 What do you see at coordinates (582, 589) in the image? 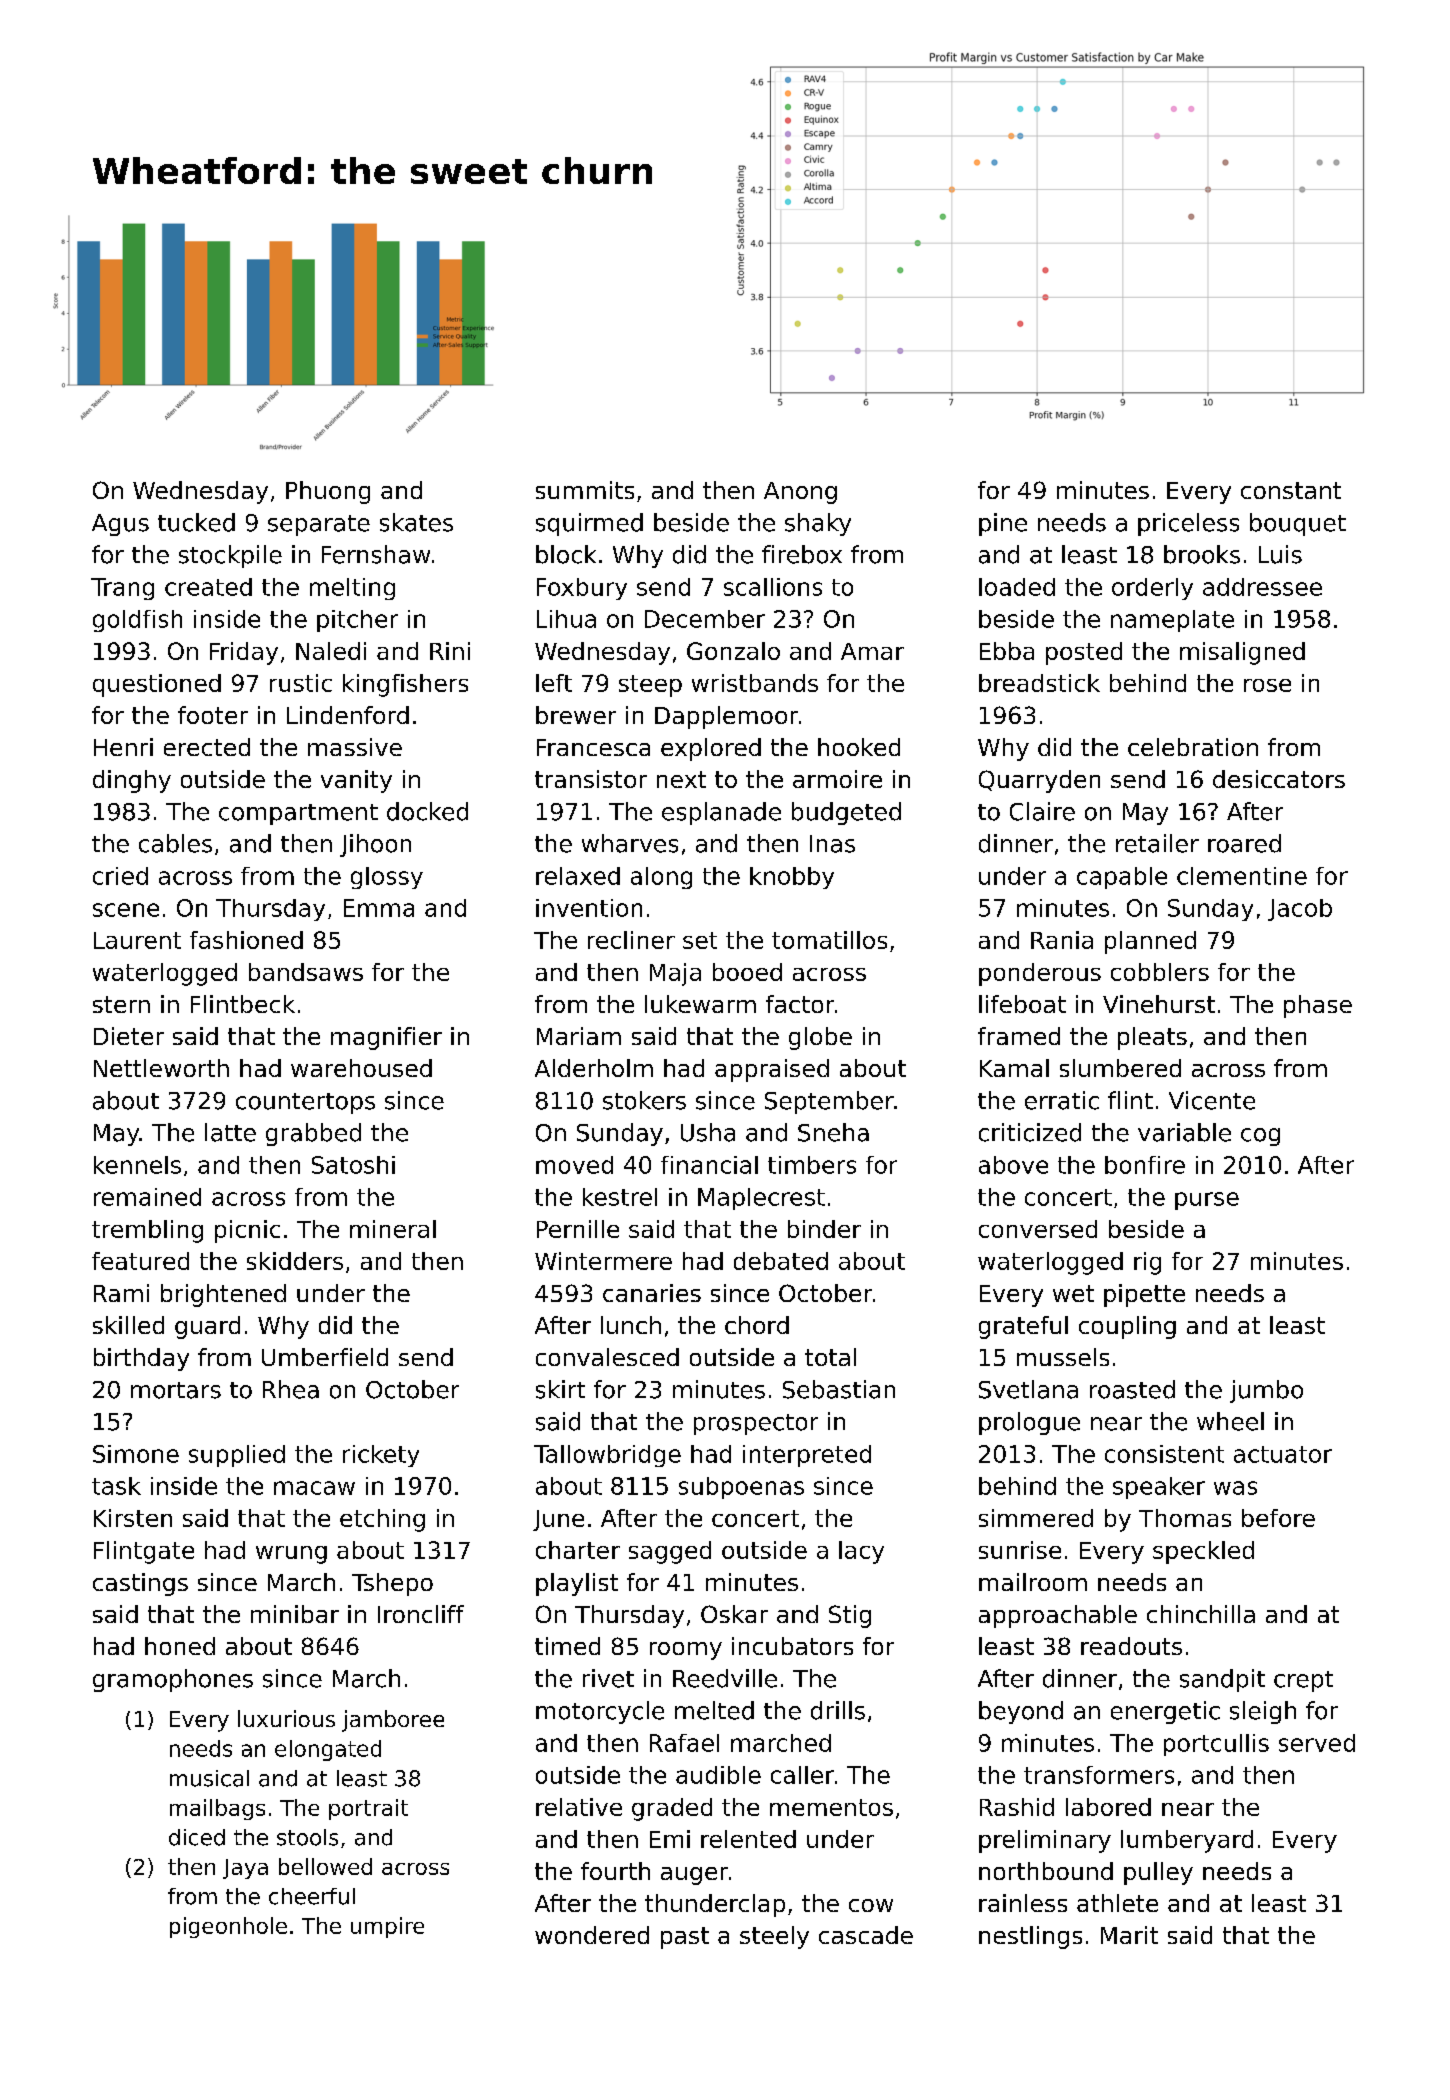
I see `Foxbury` at bounding box center [582, 589].
